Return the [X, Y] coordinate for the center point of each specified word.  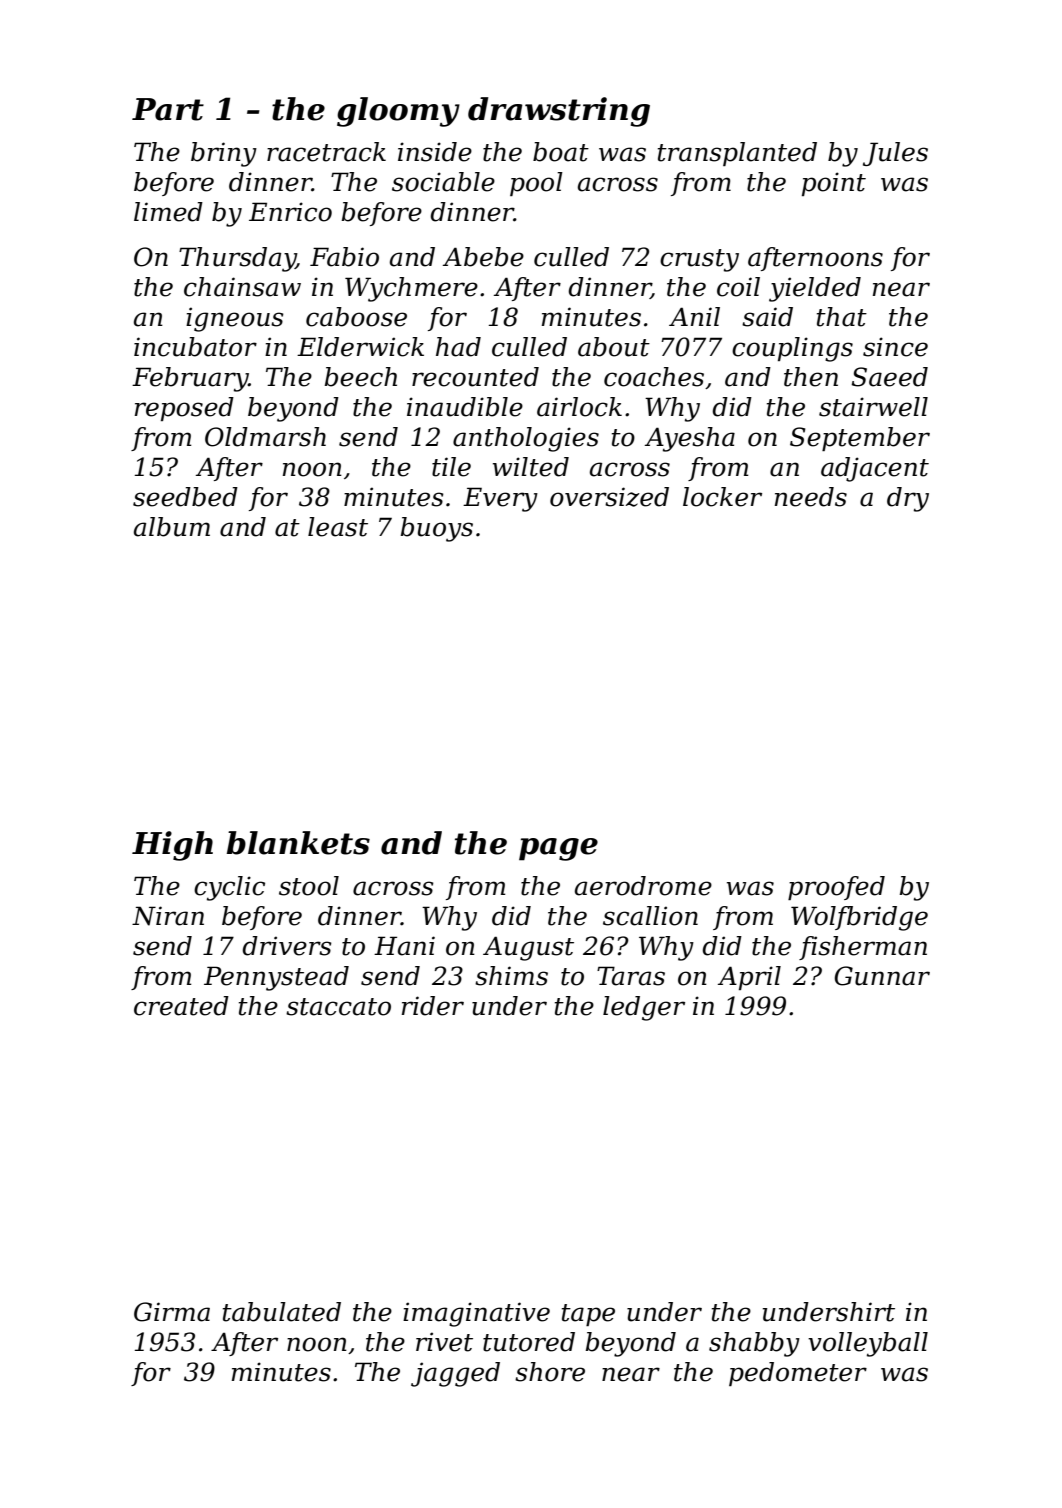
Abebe [483, 257]
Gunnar [882, 976]
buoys [437, 529]
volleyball [868, 1344]
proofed [836, 888]
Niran [168, 916]
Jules [895, 154]
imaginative [476, 1314]
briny [224, 154]
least [338, 527]
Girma [172, 1312]
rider [433, 1006]
